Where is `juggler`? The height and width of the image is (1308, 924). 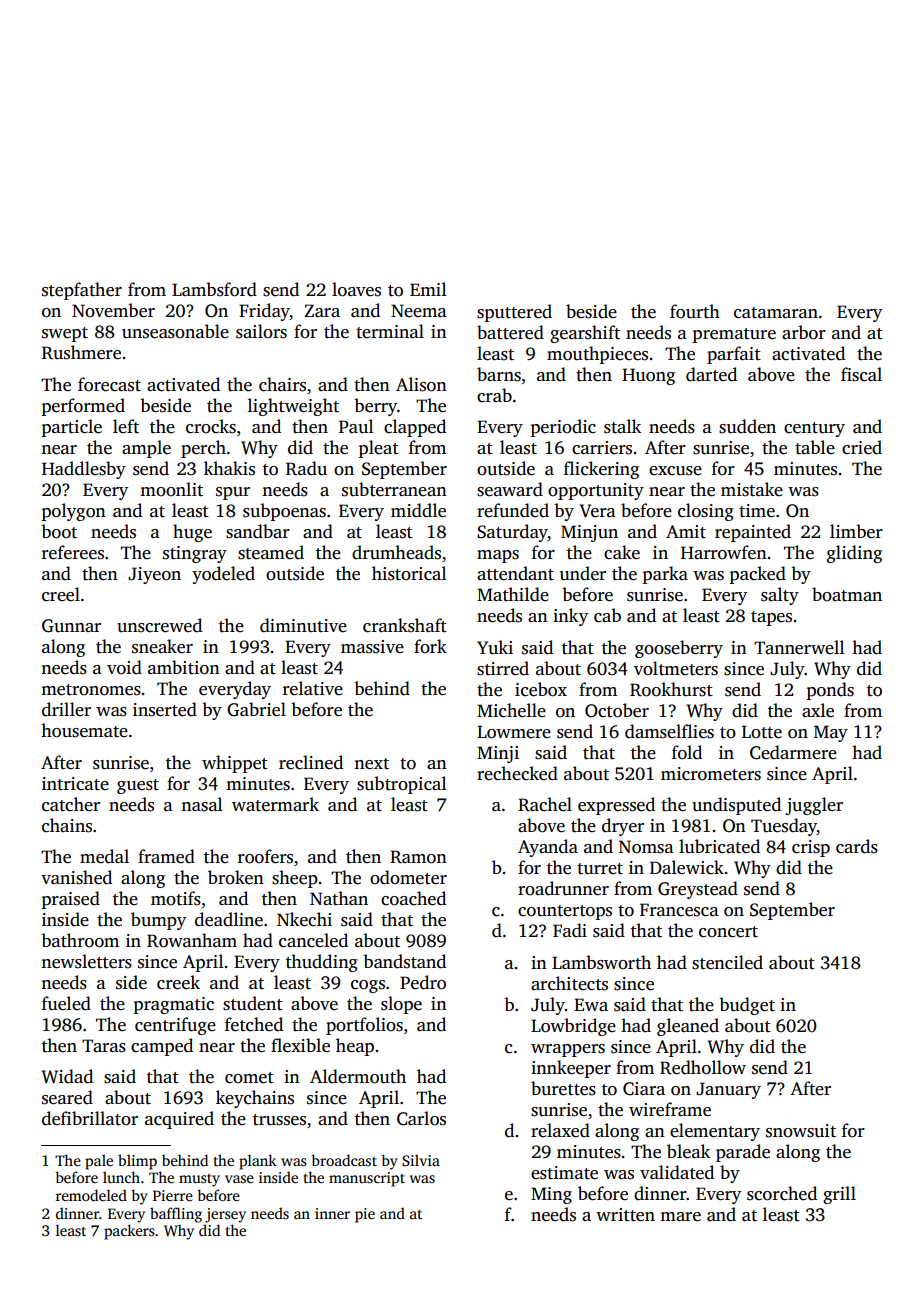
juggler is located at coordinates (814, 806).
